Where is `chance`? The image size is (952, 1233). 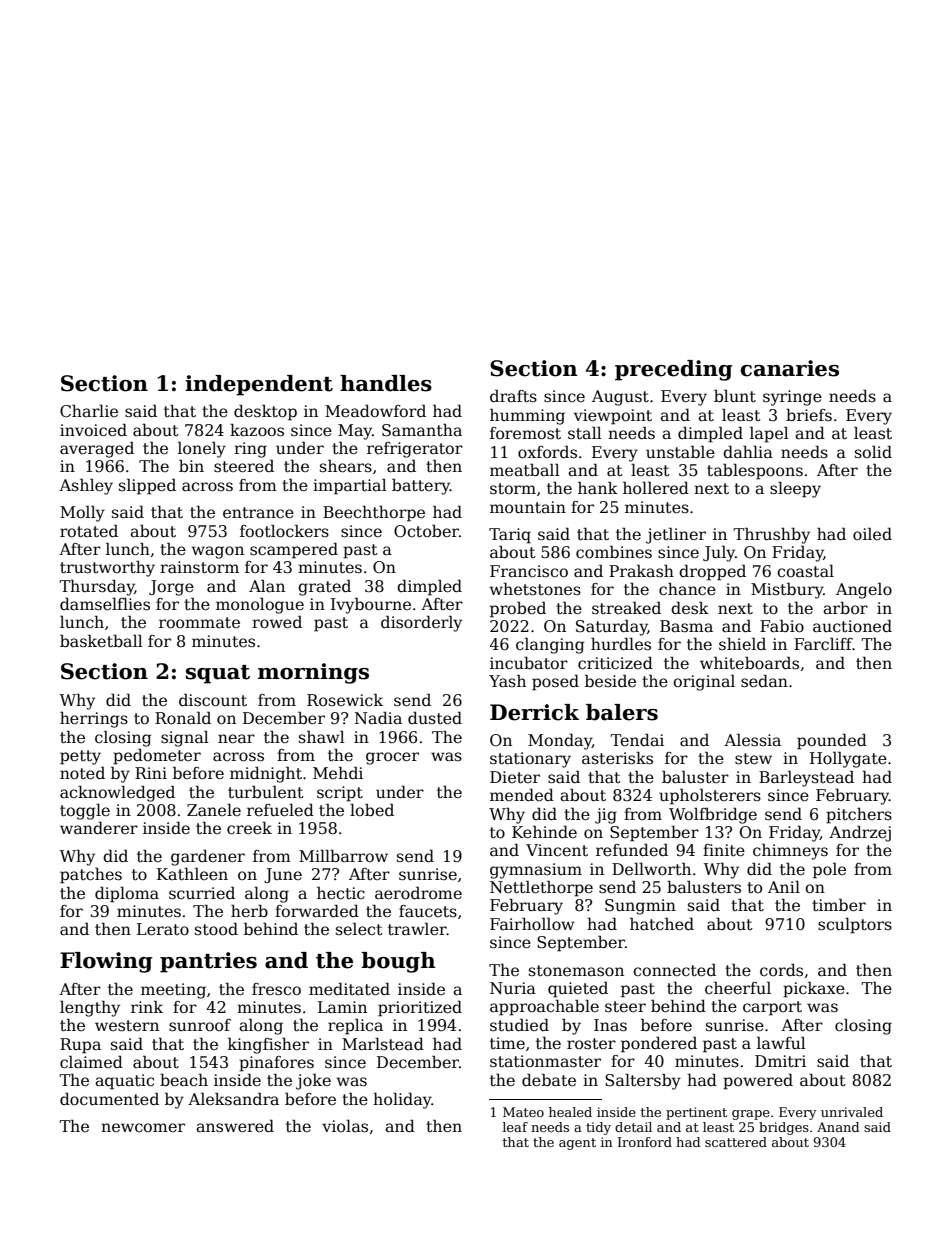 chance is located at coordinates (687, 589).
